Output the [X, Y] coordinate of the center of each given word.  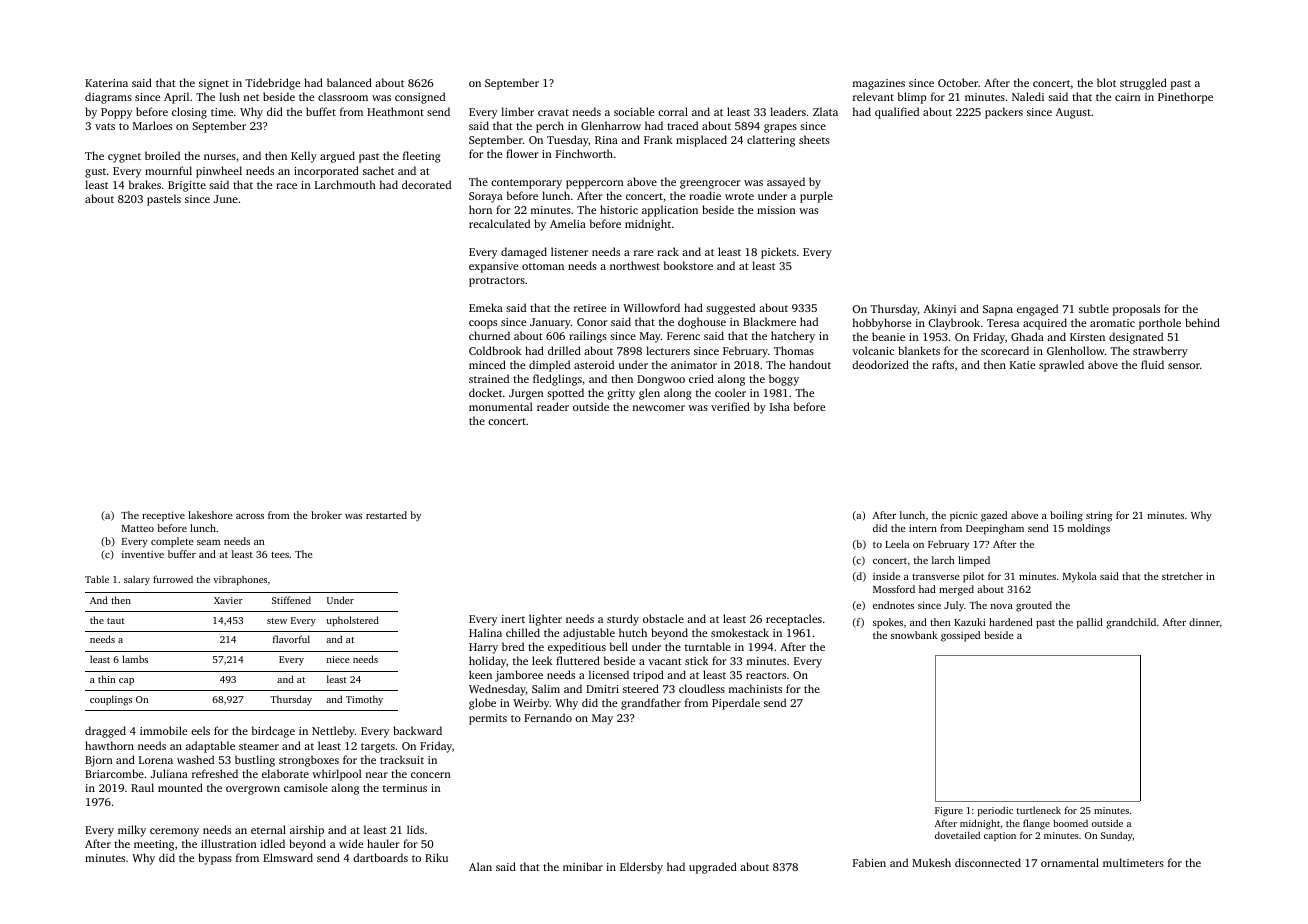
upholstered [353, 621]
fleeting [421, 157]
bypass [215, 859]
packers [1004, 113]
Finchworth [584, 153]
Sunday [1117, 836]
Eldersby [641, 868]
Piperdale [736, 704]
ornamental [1070, 862]
